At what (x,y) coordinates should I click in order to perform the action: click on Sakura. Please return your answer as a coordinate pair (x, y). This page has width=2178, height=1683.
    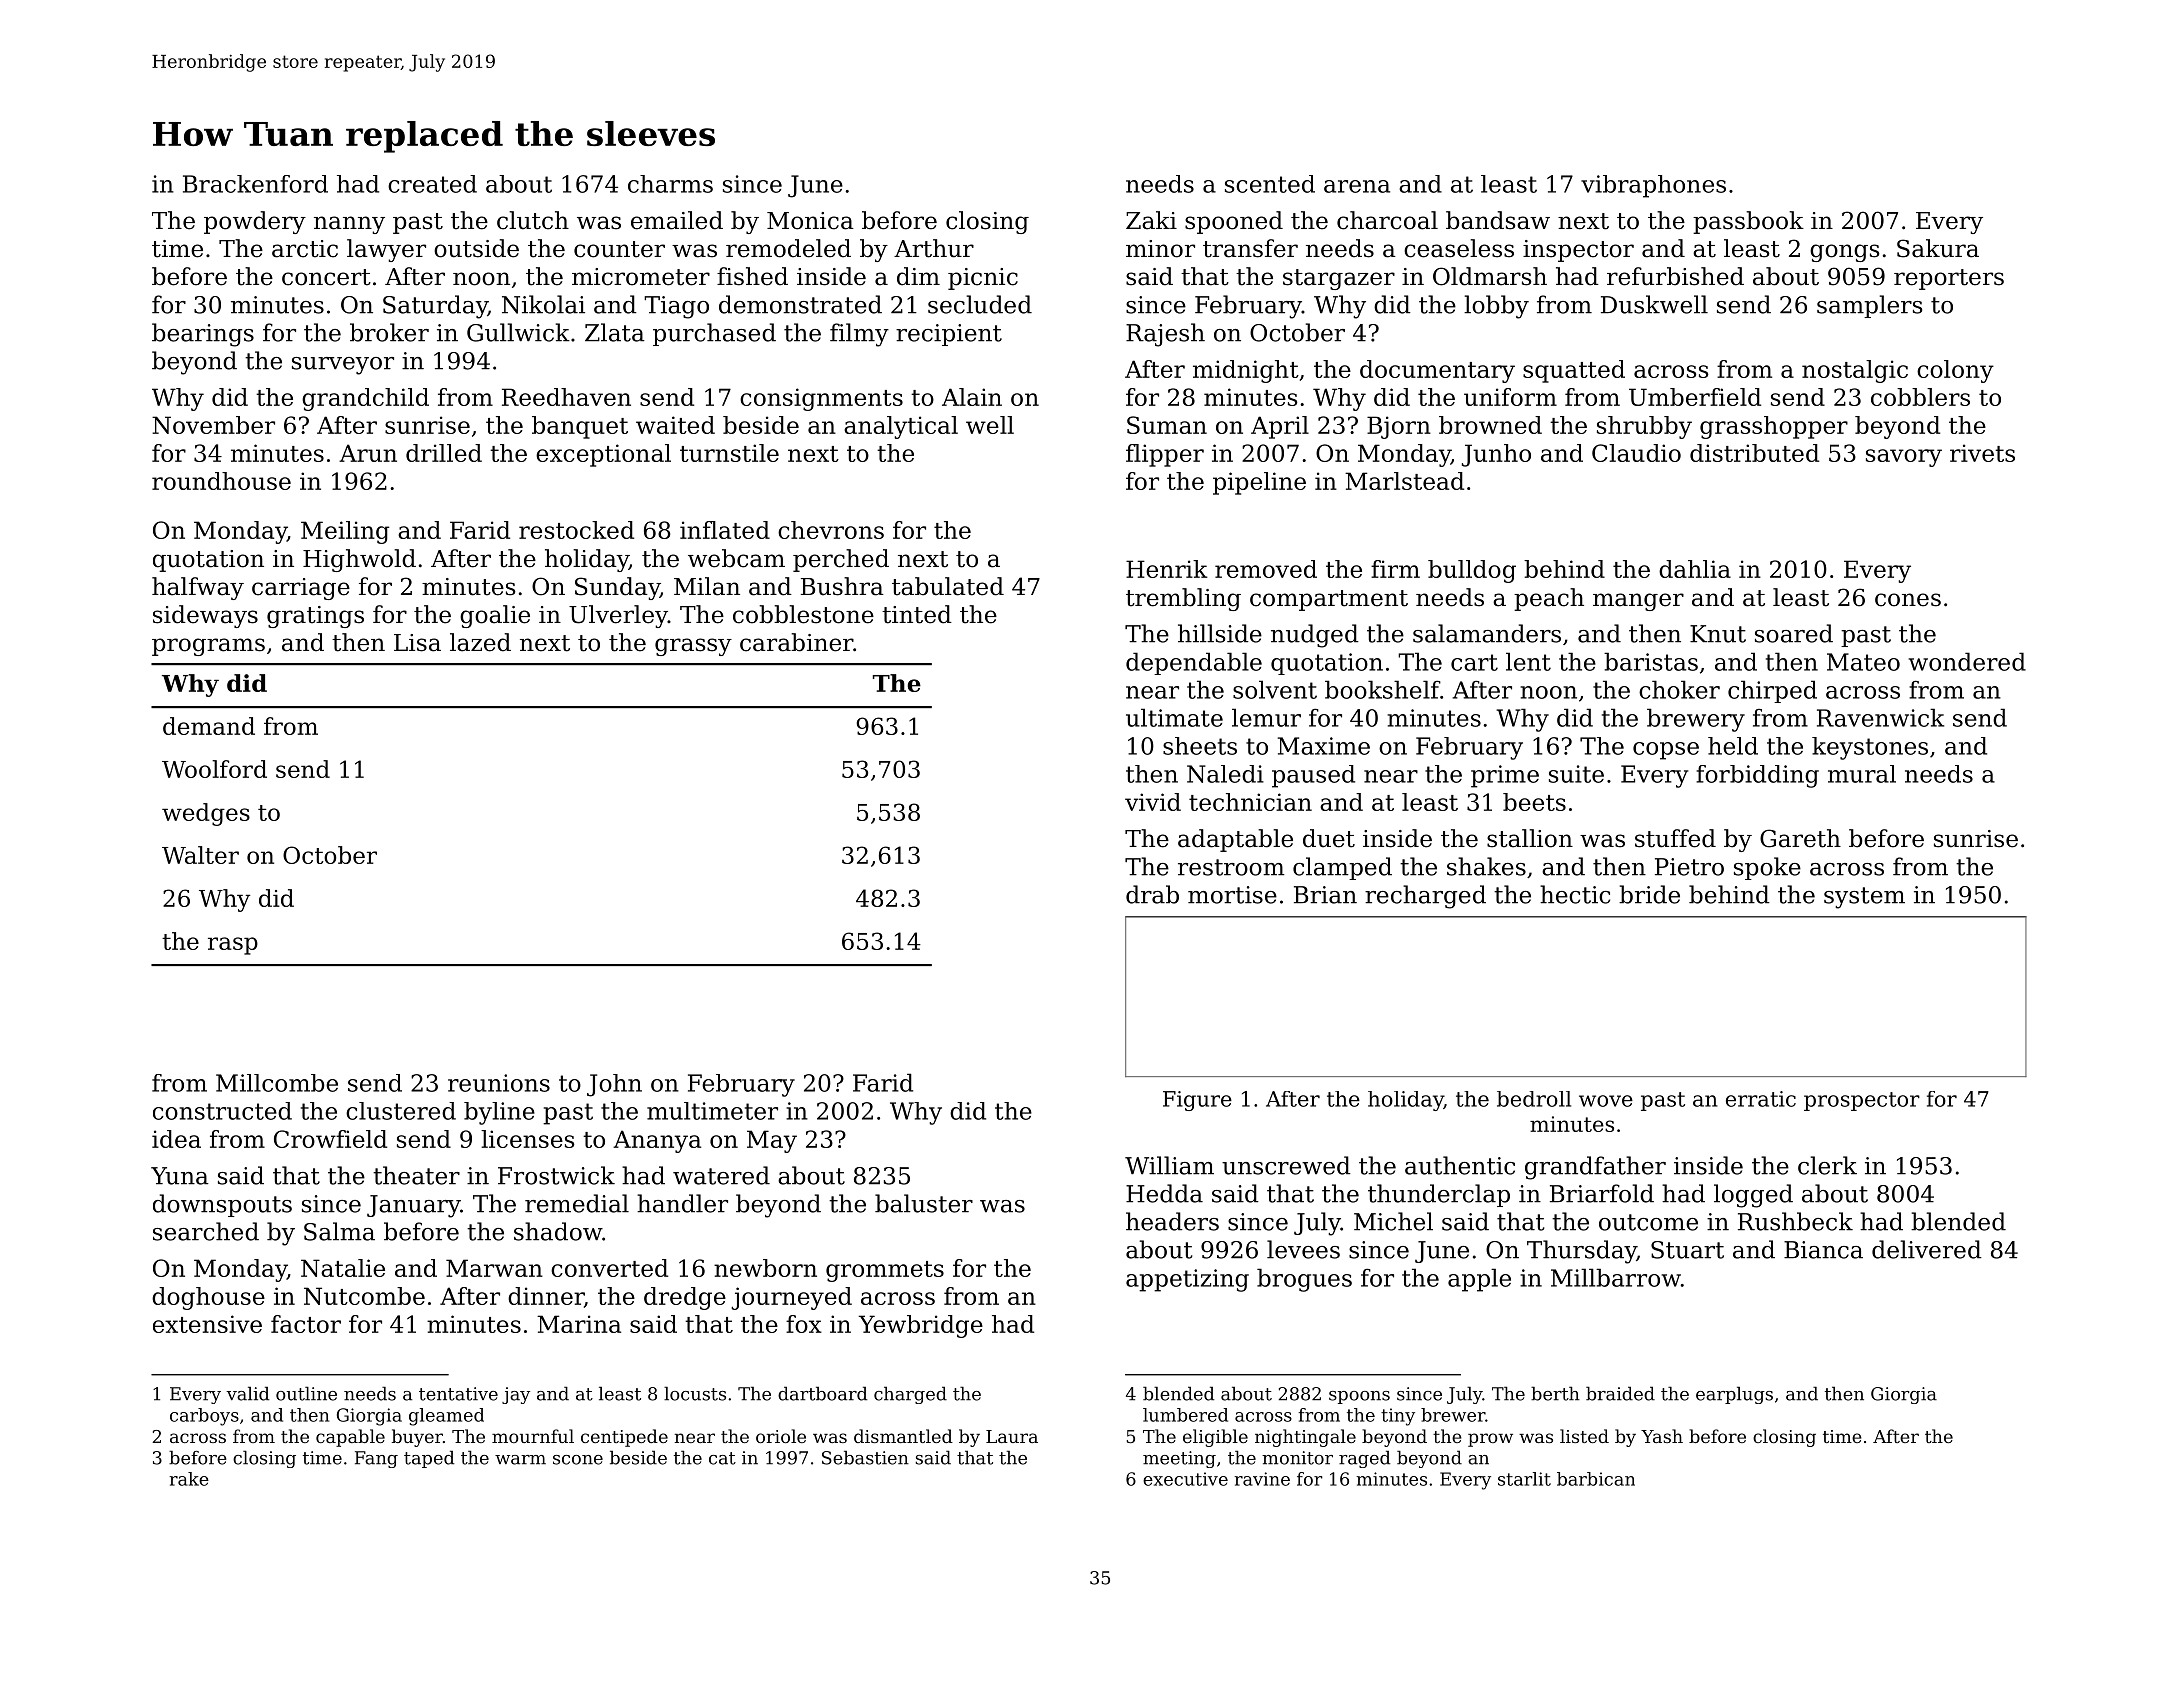
    Looking at the image, I should click on (1938, 248).
